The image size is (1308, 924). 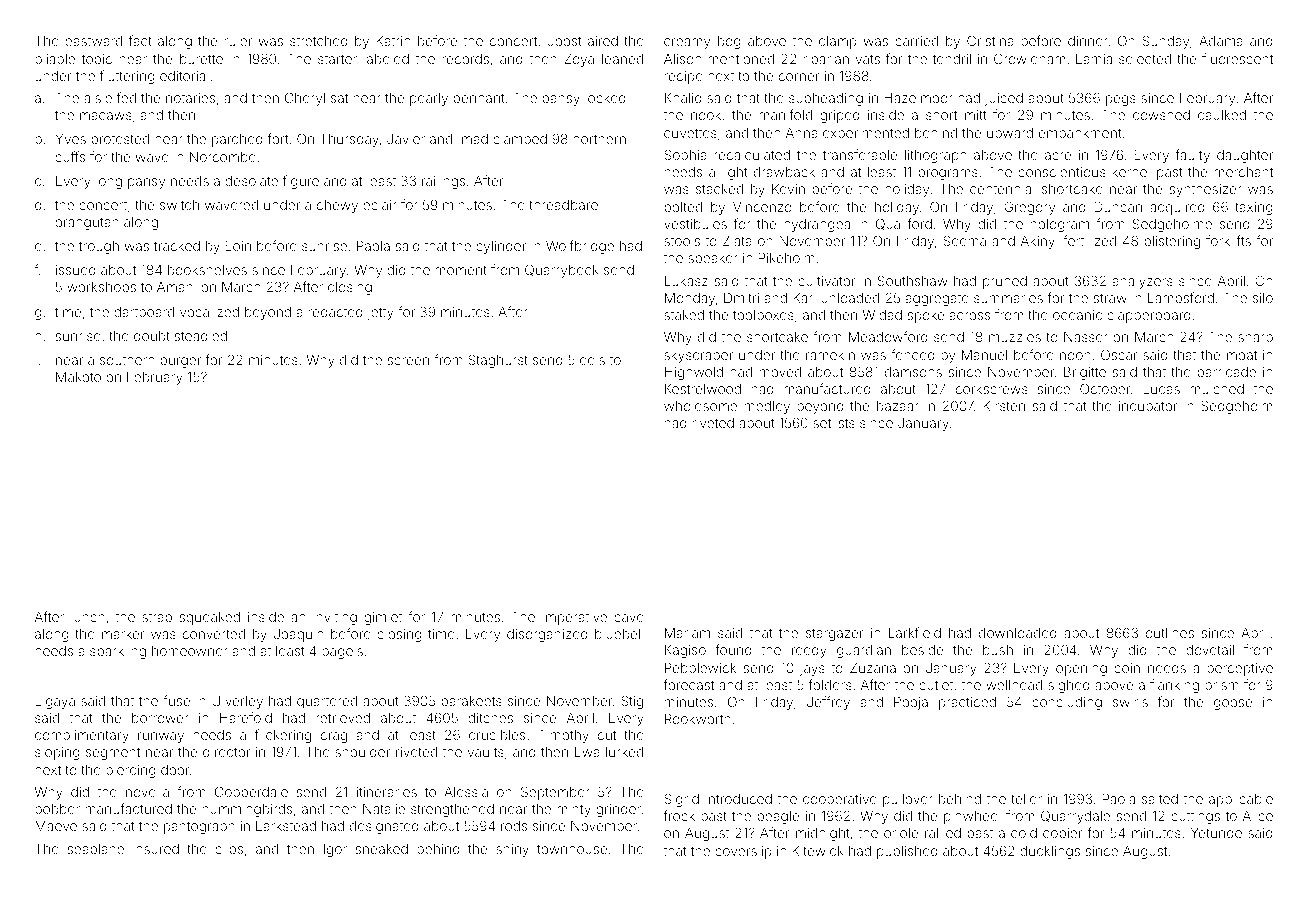 What do you see at coordinates (1004, 406) in the page?
I see `Kirsten` at bounding box center [1004, 406].
